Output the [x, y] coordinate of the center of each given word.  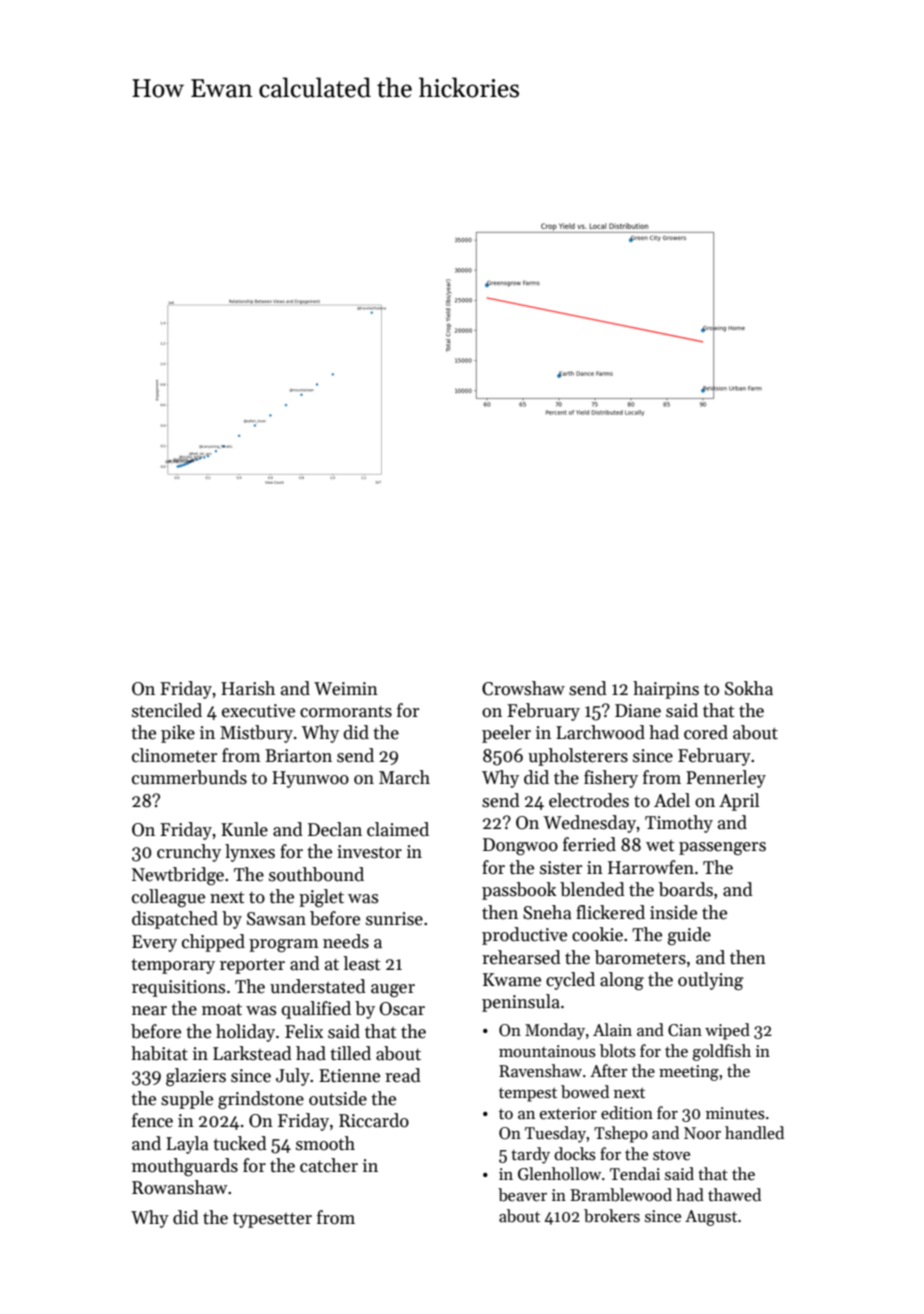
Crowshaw [523, 688]
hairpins [666, 690]
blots [618, 1051]
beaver [522, 1195]
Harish [248, 688]
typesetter [272, 1220]
